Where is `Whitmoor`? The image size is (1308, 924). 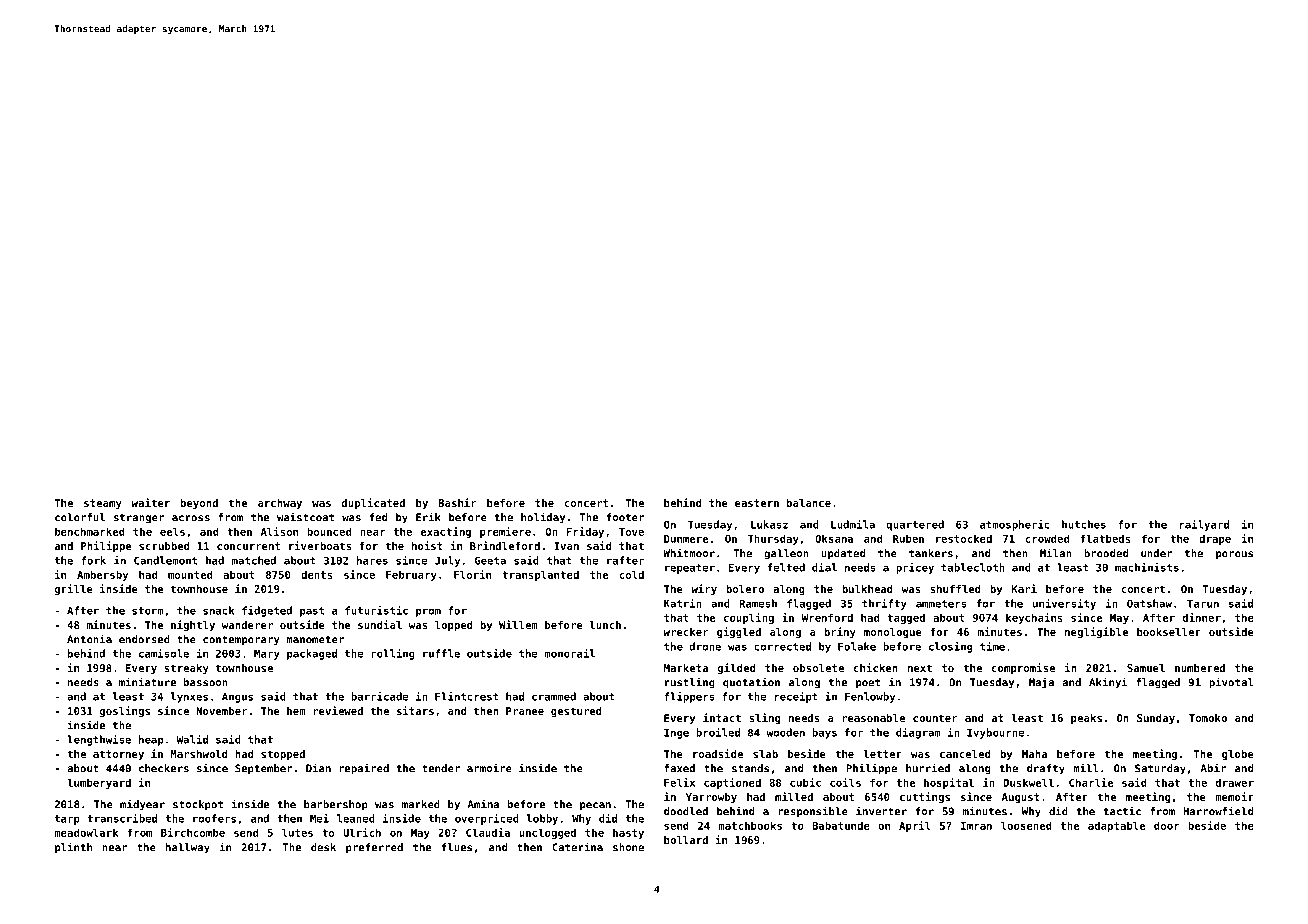 Whitmoor is located at coordinates (689, 553).
